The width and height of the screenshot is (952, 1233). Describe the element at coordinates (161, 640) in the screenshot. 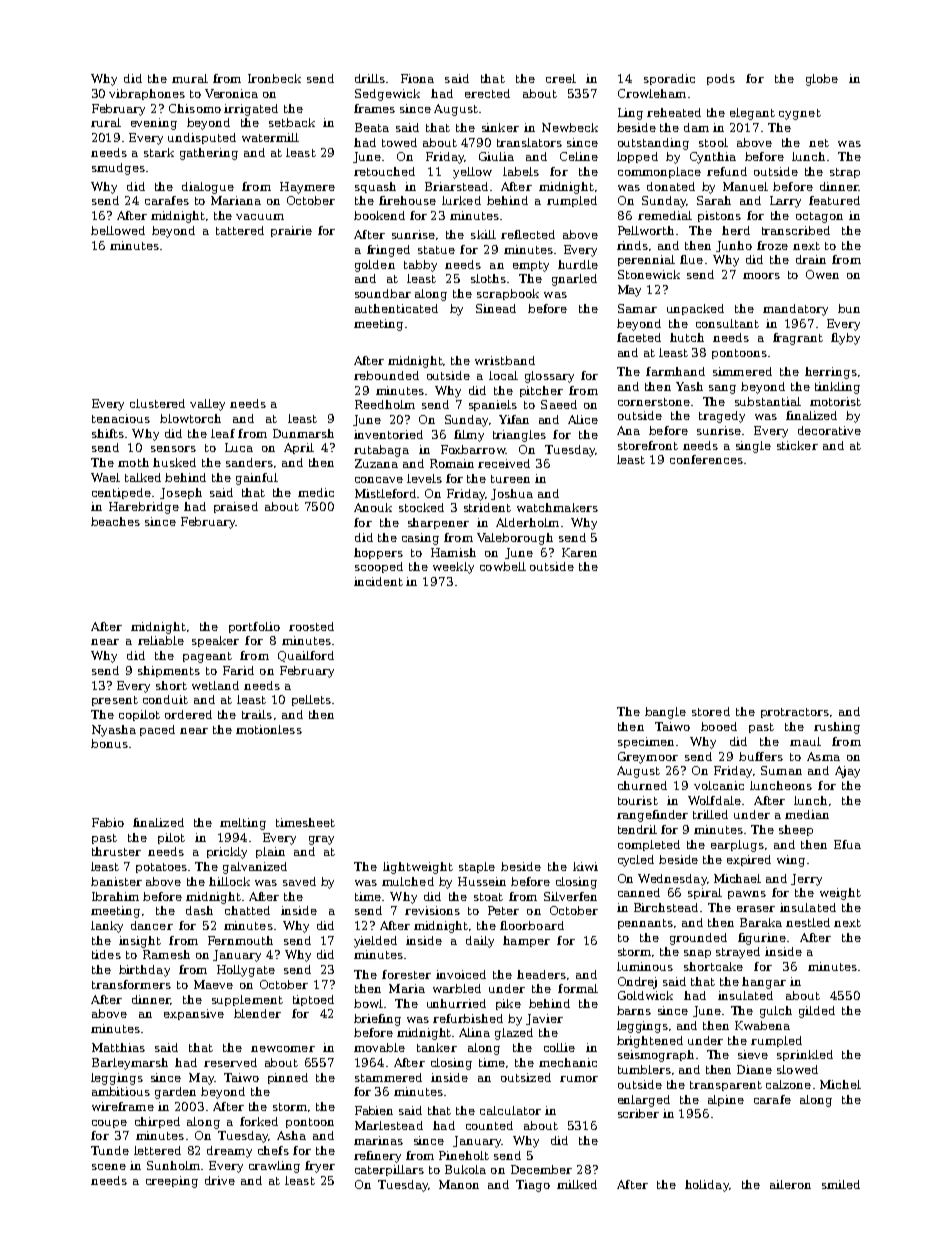

I see `reliable` at that location.
